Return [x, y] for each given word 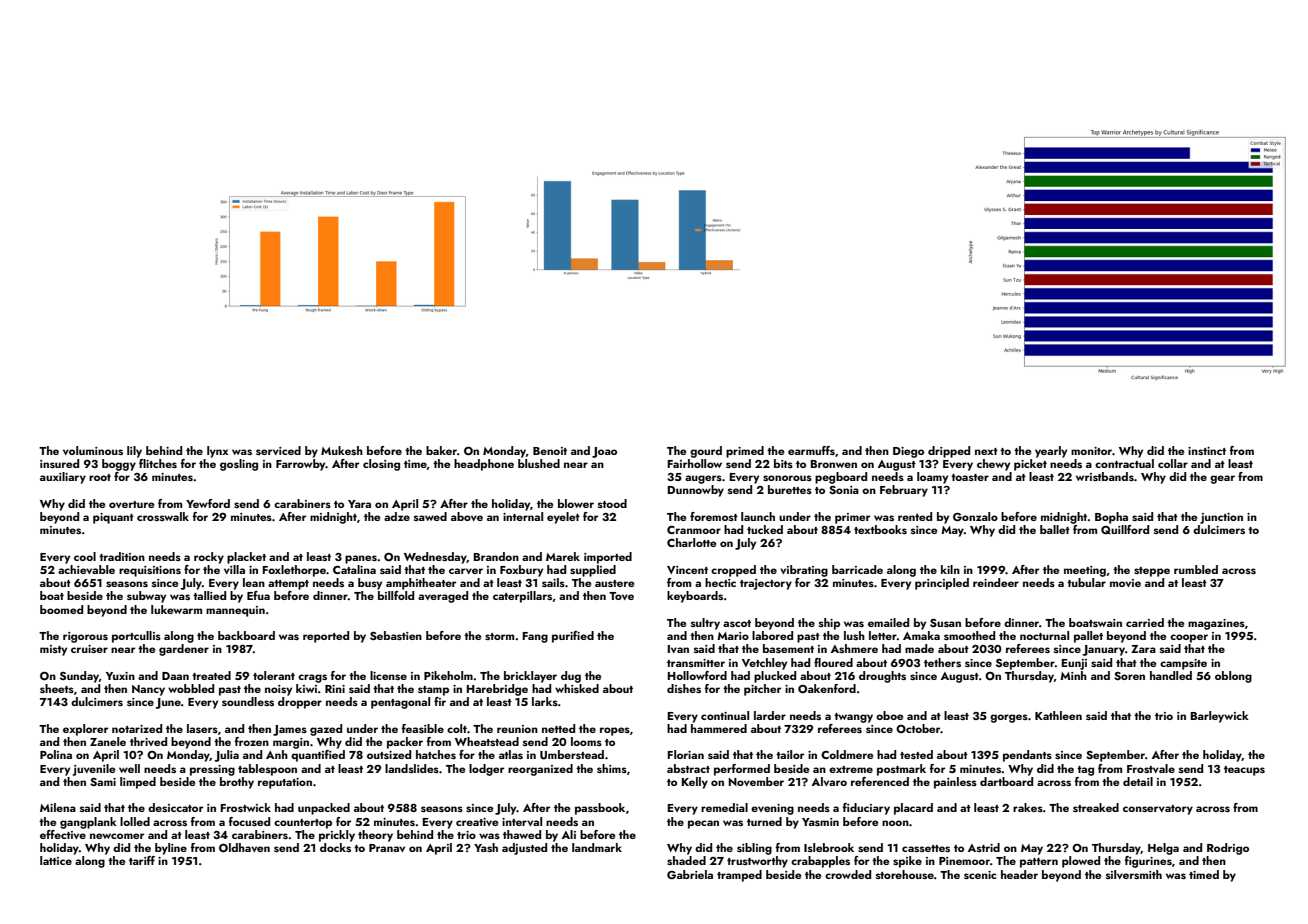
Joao [604, 452]
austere [614, 583]
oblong [1233, 677]
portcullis [136, 637]
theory [375, 836]
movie [1125, 583]
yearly [1051, 452]
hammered [719, 728]
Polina [56, 754]
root [100, 477]
